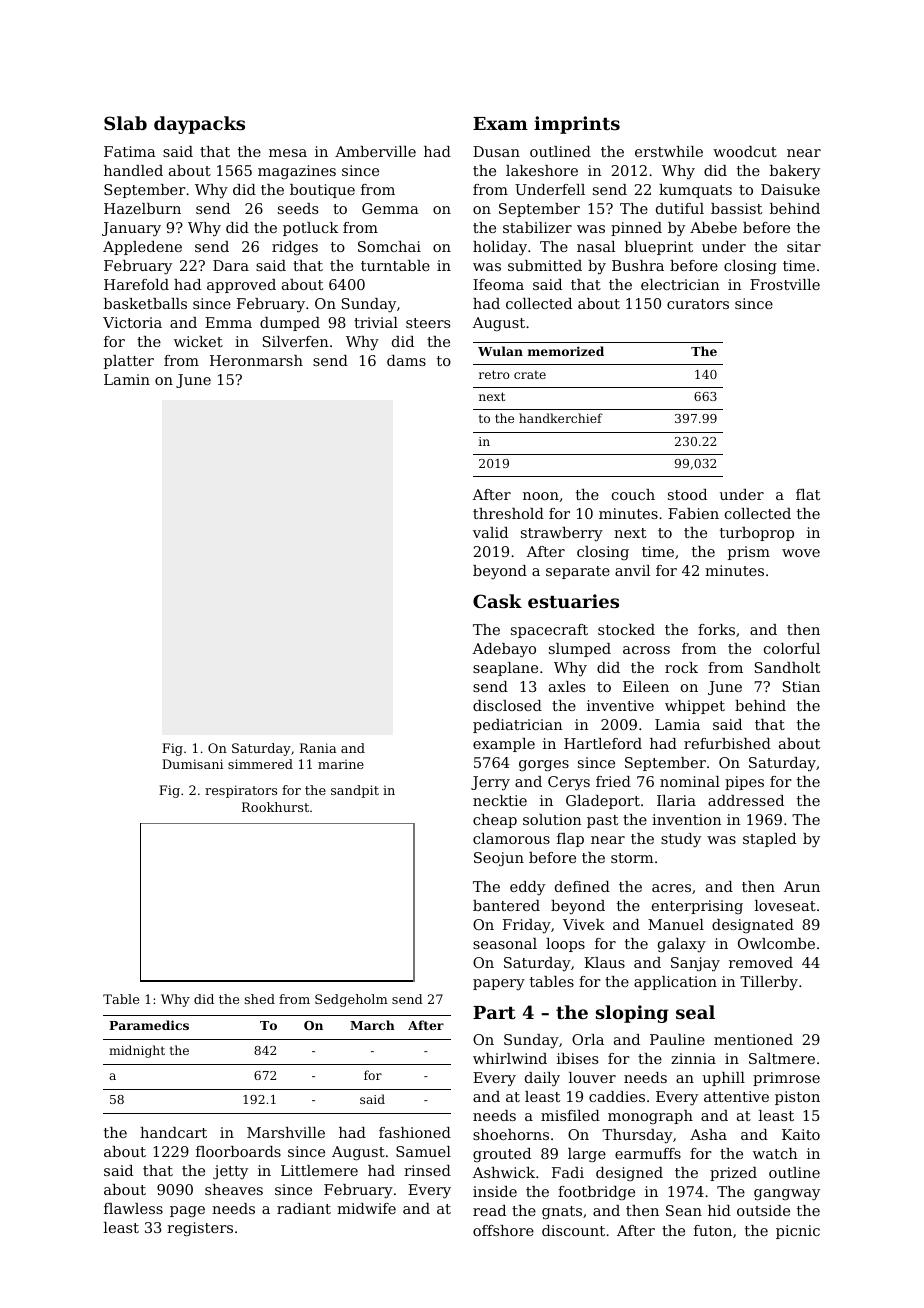 This page has height=1308, width=924. What do you see at coordinates (192, 764) in the page?
I see `Dumisani` at bounding box center [192, 764].
